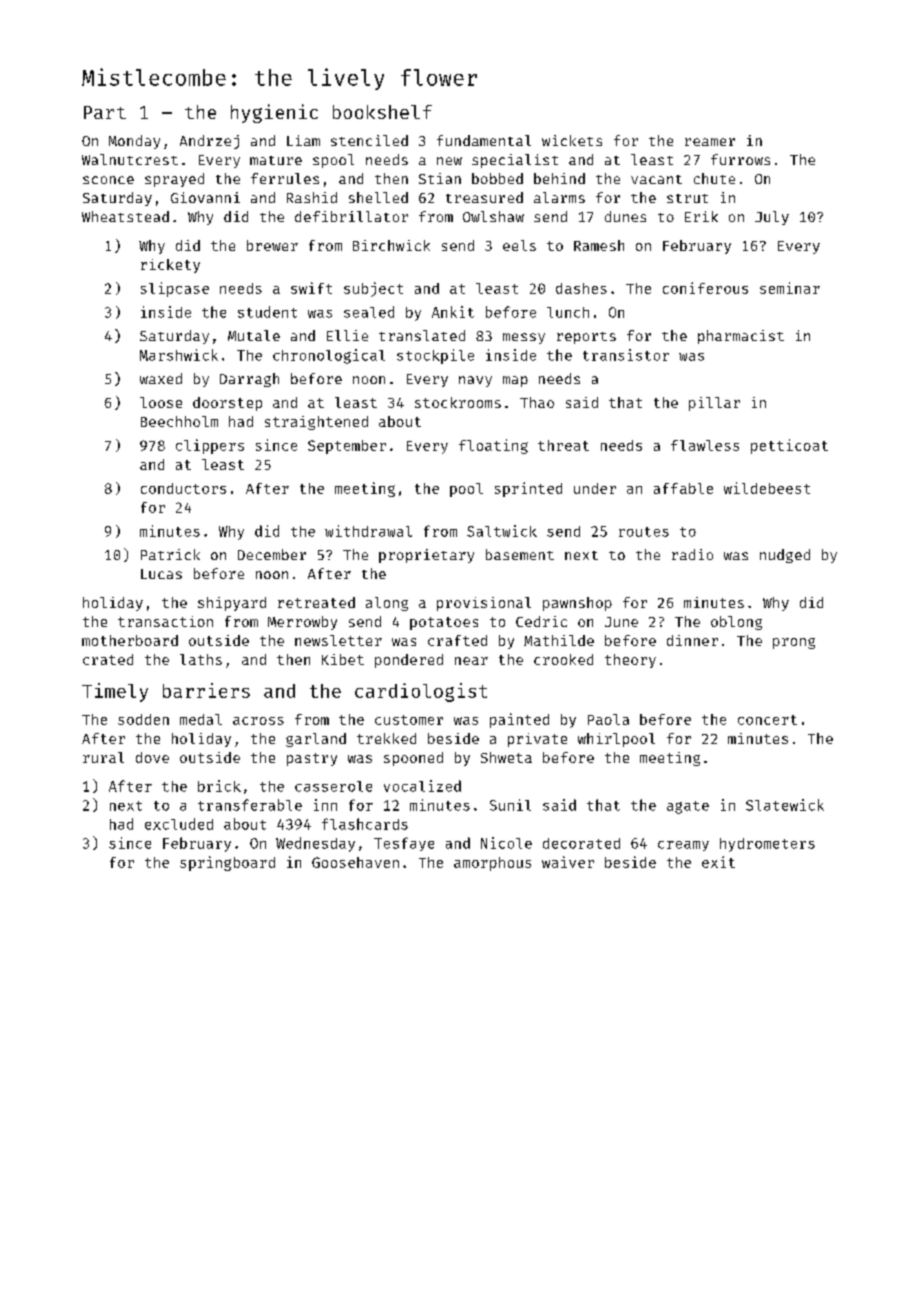  What do you see at coordinates (710, 142) in the image?
I see `reamer` at bounding box center [710, 142].
